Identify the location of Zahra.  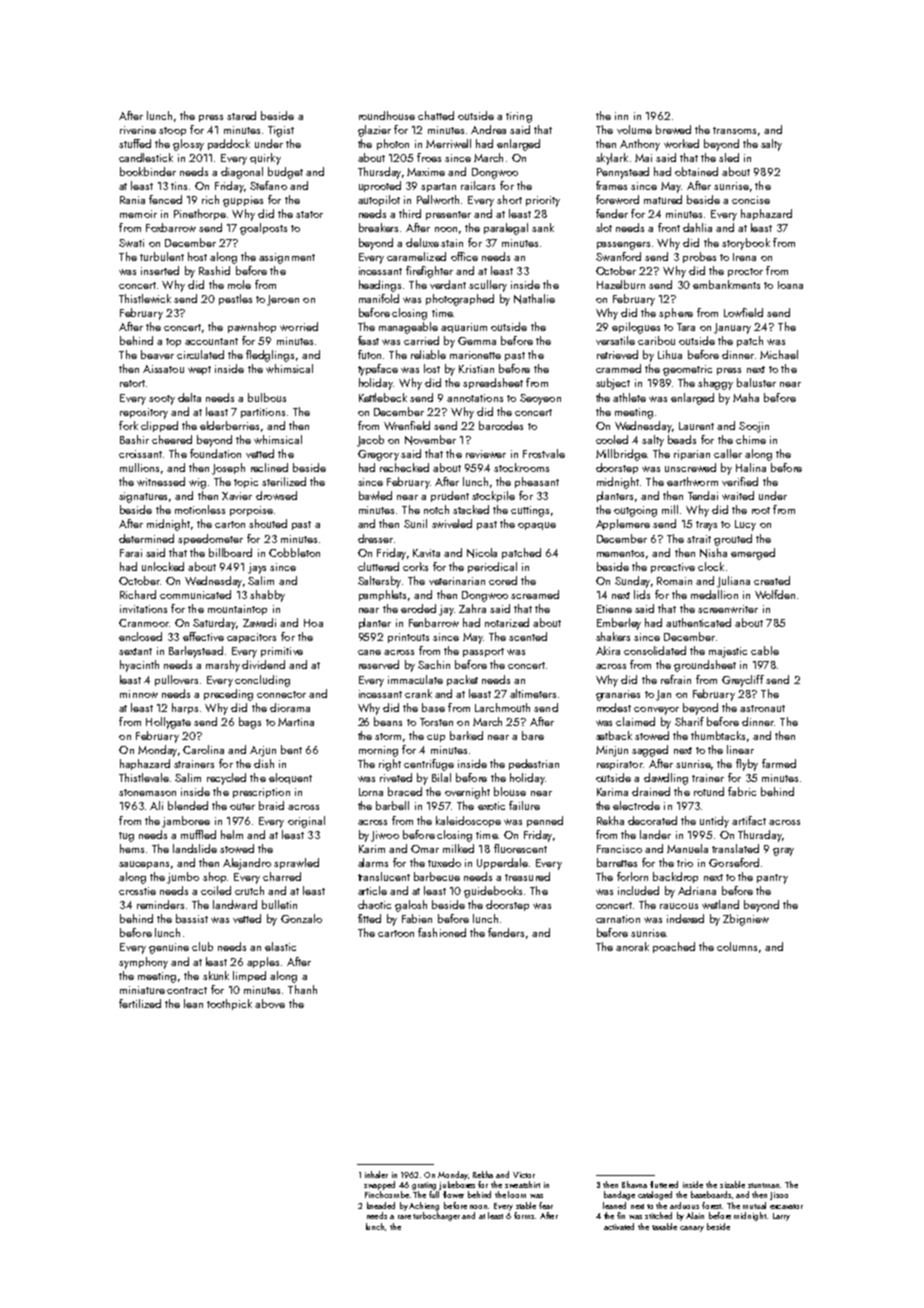
(472, 608).
